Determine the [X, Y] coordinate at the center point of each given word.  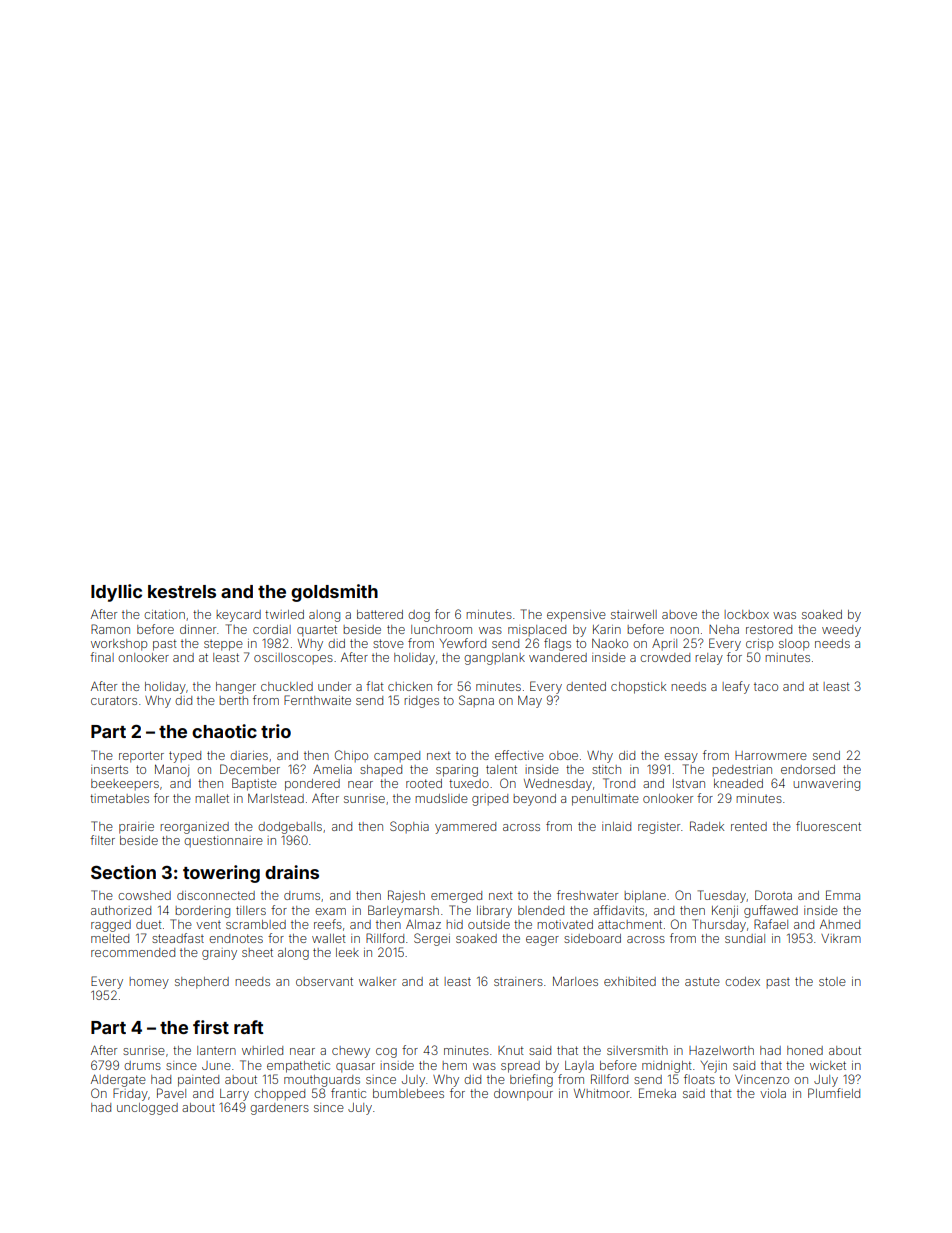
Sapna [476, 701]
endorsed [808, 769]
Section [123, 872]
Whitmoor [602, 1093]
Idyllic [116, 593]
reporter [141, 757]
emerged [456, 897]
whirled [262, 1050]
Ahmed [840, 924]
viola [773, 1093]
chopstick [638, 688]
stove [388, 643]
